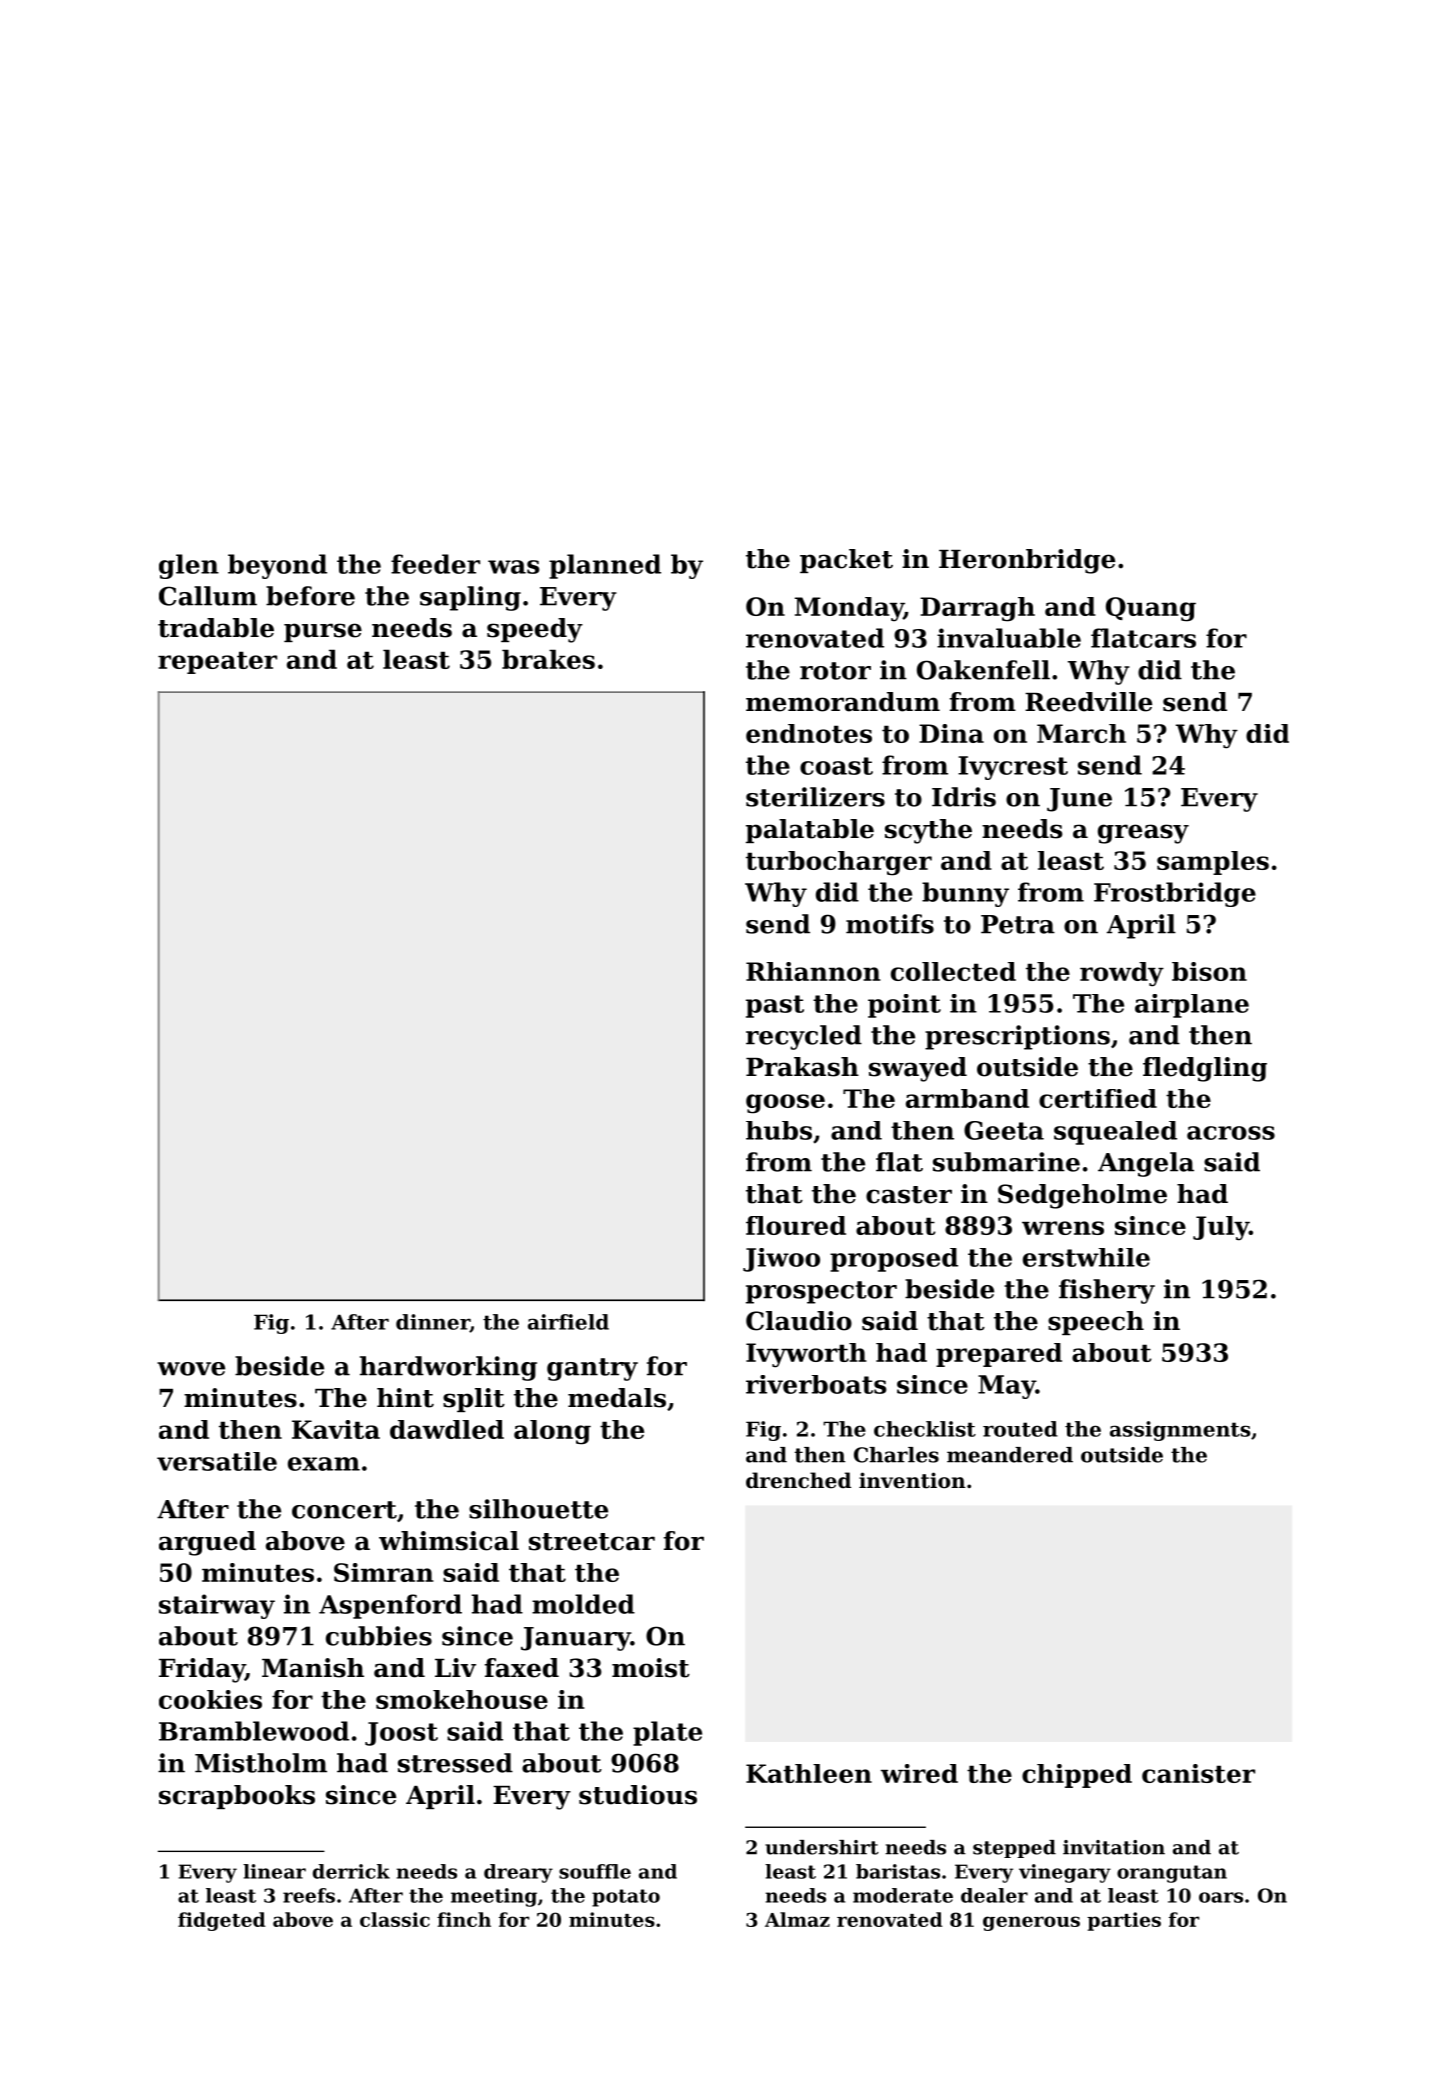 The height and width of the document is (2100, 1450). I want to click on glen, so click(189, 566).
